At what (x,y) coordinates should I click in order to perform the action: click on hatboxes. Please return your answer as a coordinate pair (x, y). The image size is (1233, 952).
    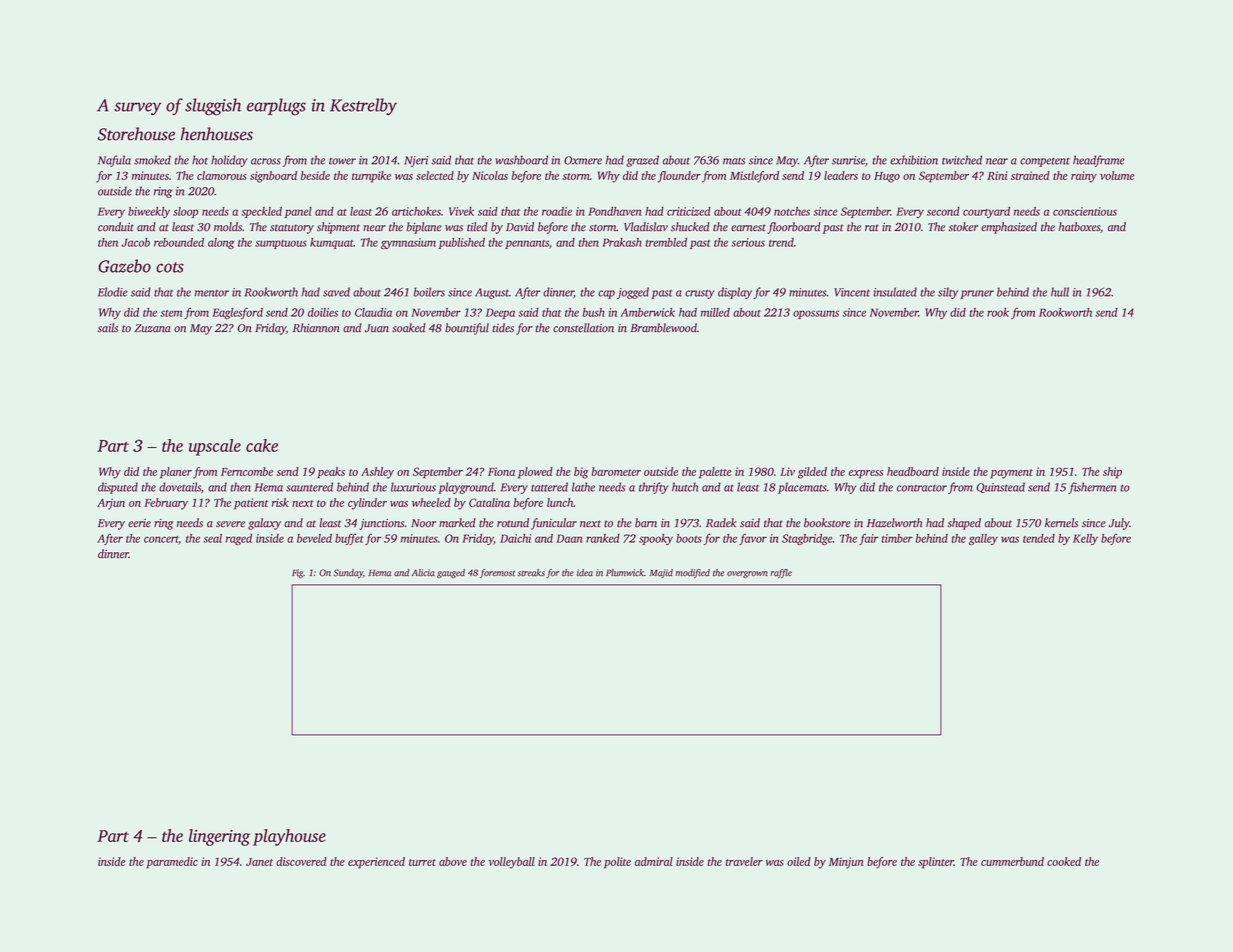
    Looking at the image, I should click on (1079, 227).
